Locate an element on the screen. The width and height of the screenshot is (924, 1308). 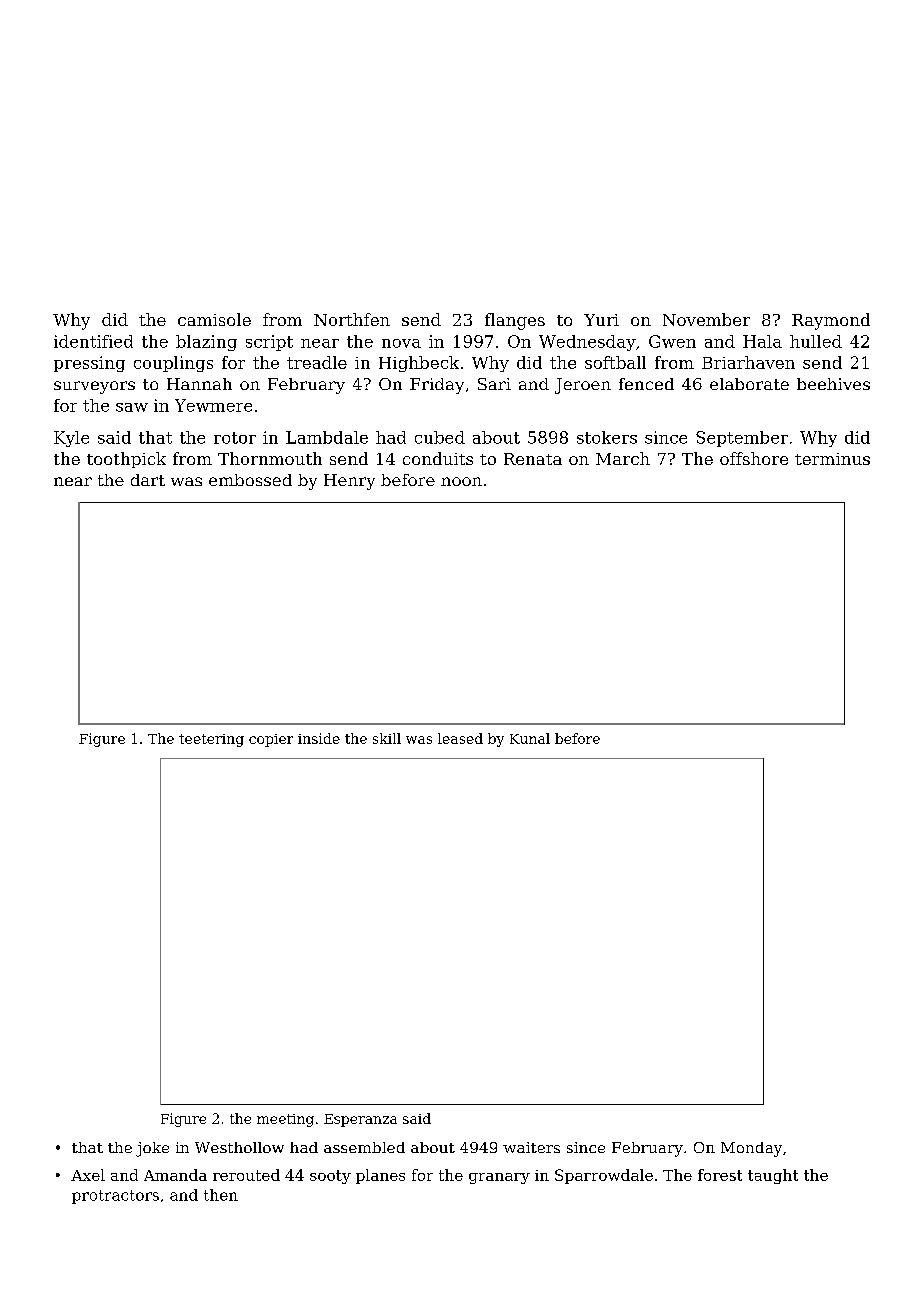
Kunal is located at coordinates (530, 738).
